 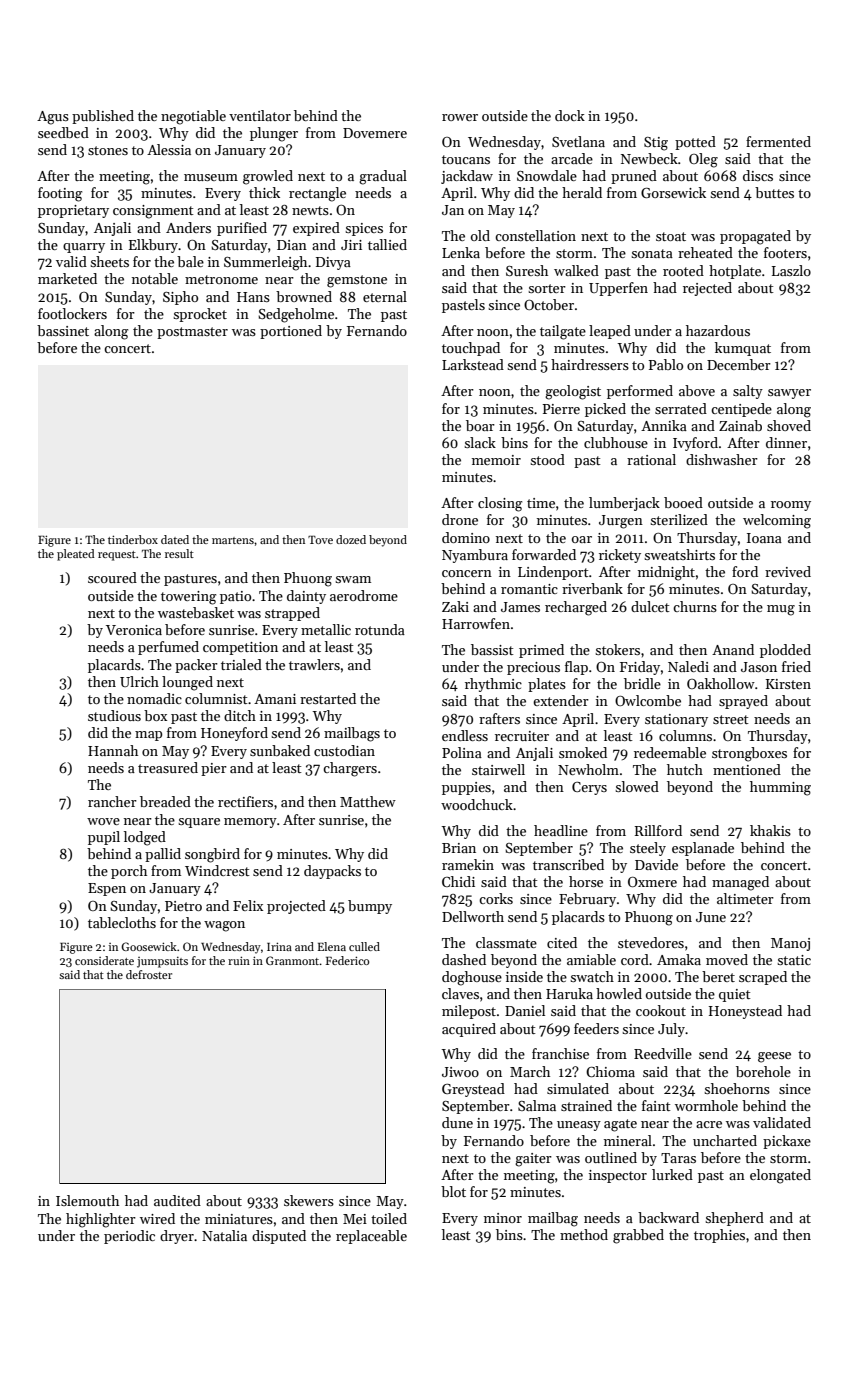 I want to click on December, so click(x=739, y=364).
